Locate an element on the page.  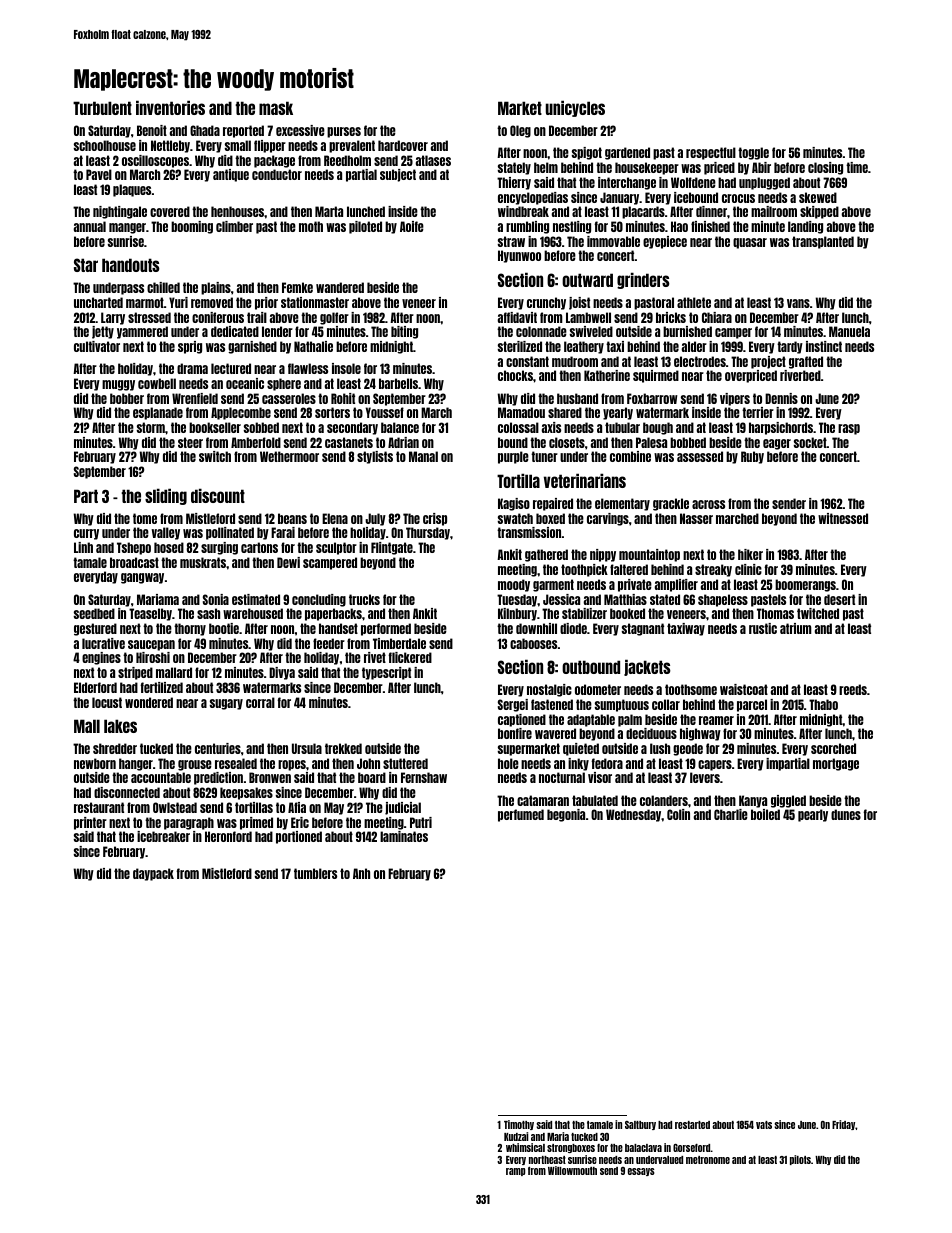
Kudzai is located at coordinates (516, 1136).
